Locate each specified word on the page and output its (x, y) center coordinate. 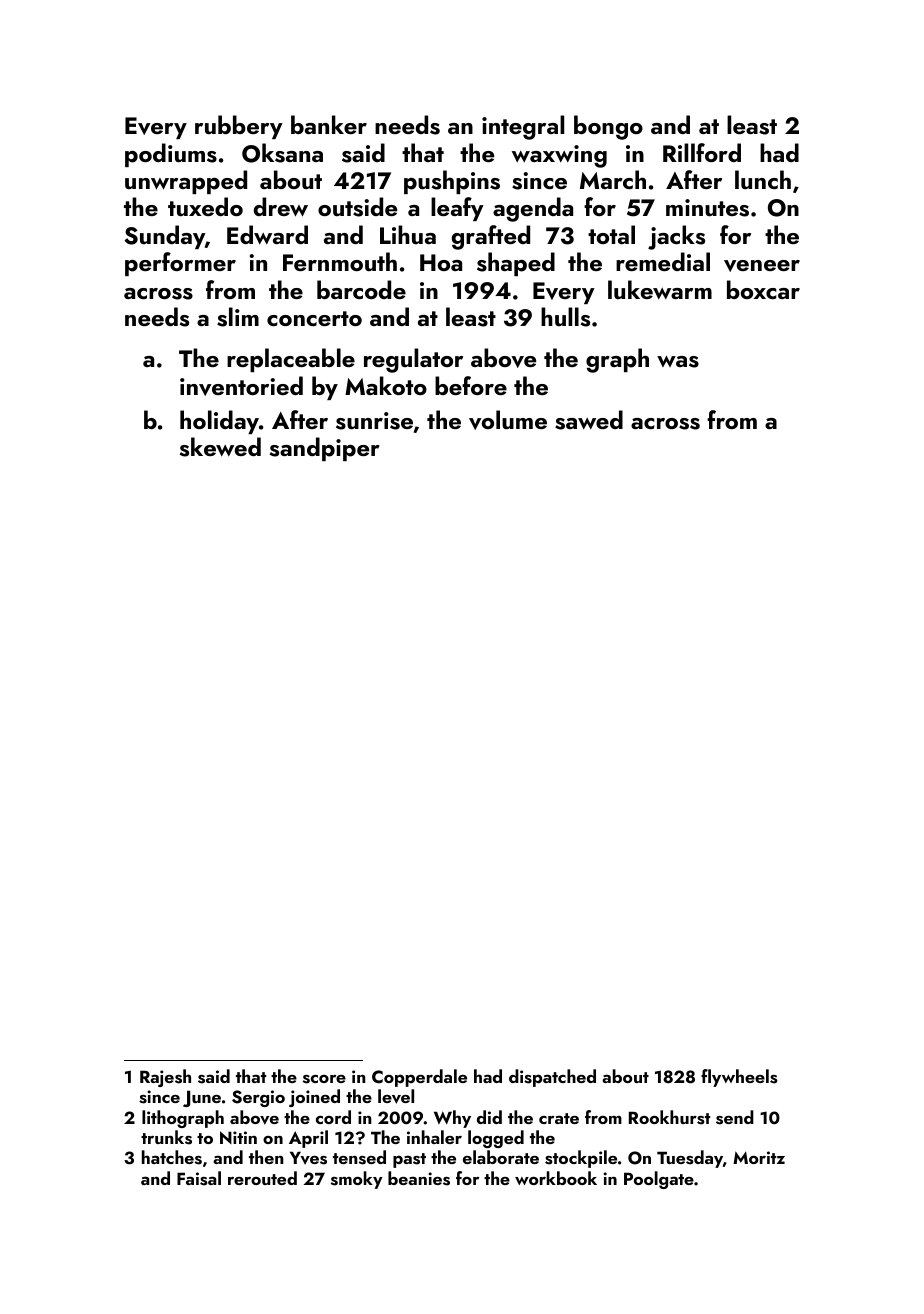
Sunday (164, 237)
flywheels (739, 1078)
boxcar (763, 289)
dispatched (552, 1078)
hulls (565, 317)
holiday (219, 422)
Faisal (199, 1178)
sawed (589, 420)
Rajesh (165, 1078)
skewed (220, 447)
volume (508, 420)
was (678, 362)
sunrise (374, 421)
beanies (419, 1178)
